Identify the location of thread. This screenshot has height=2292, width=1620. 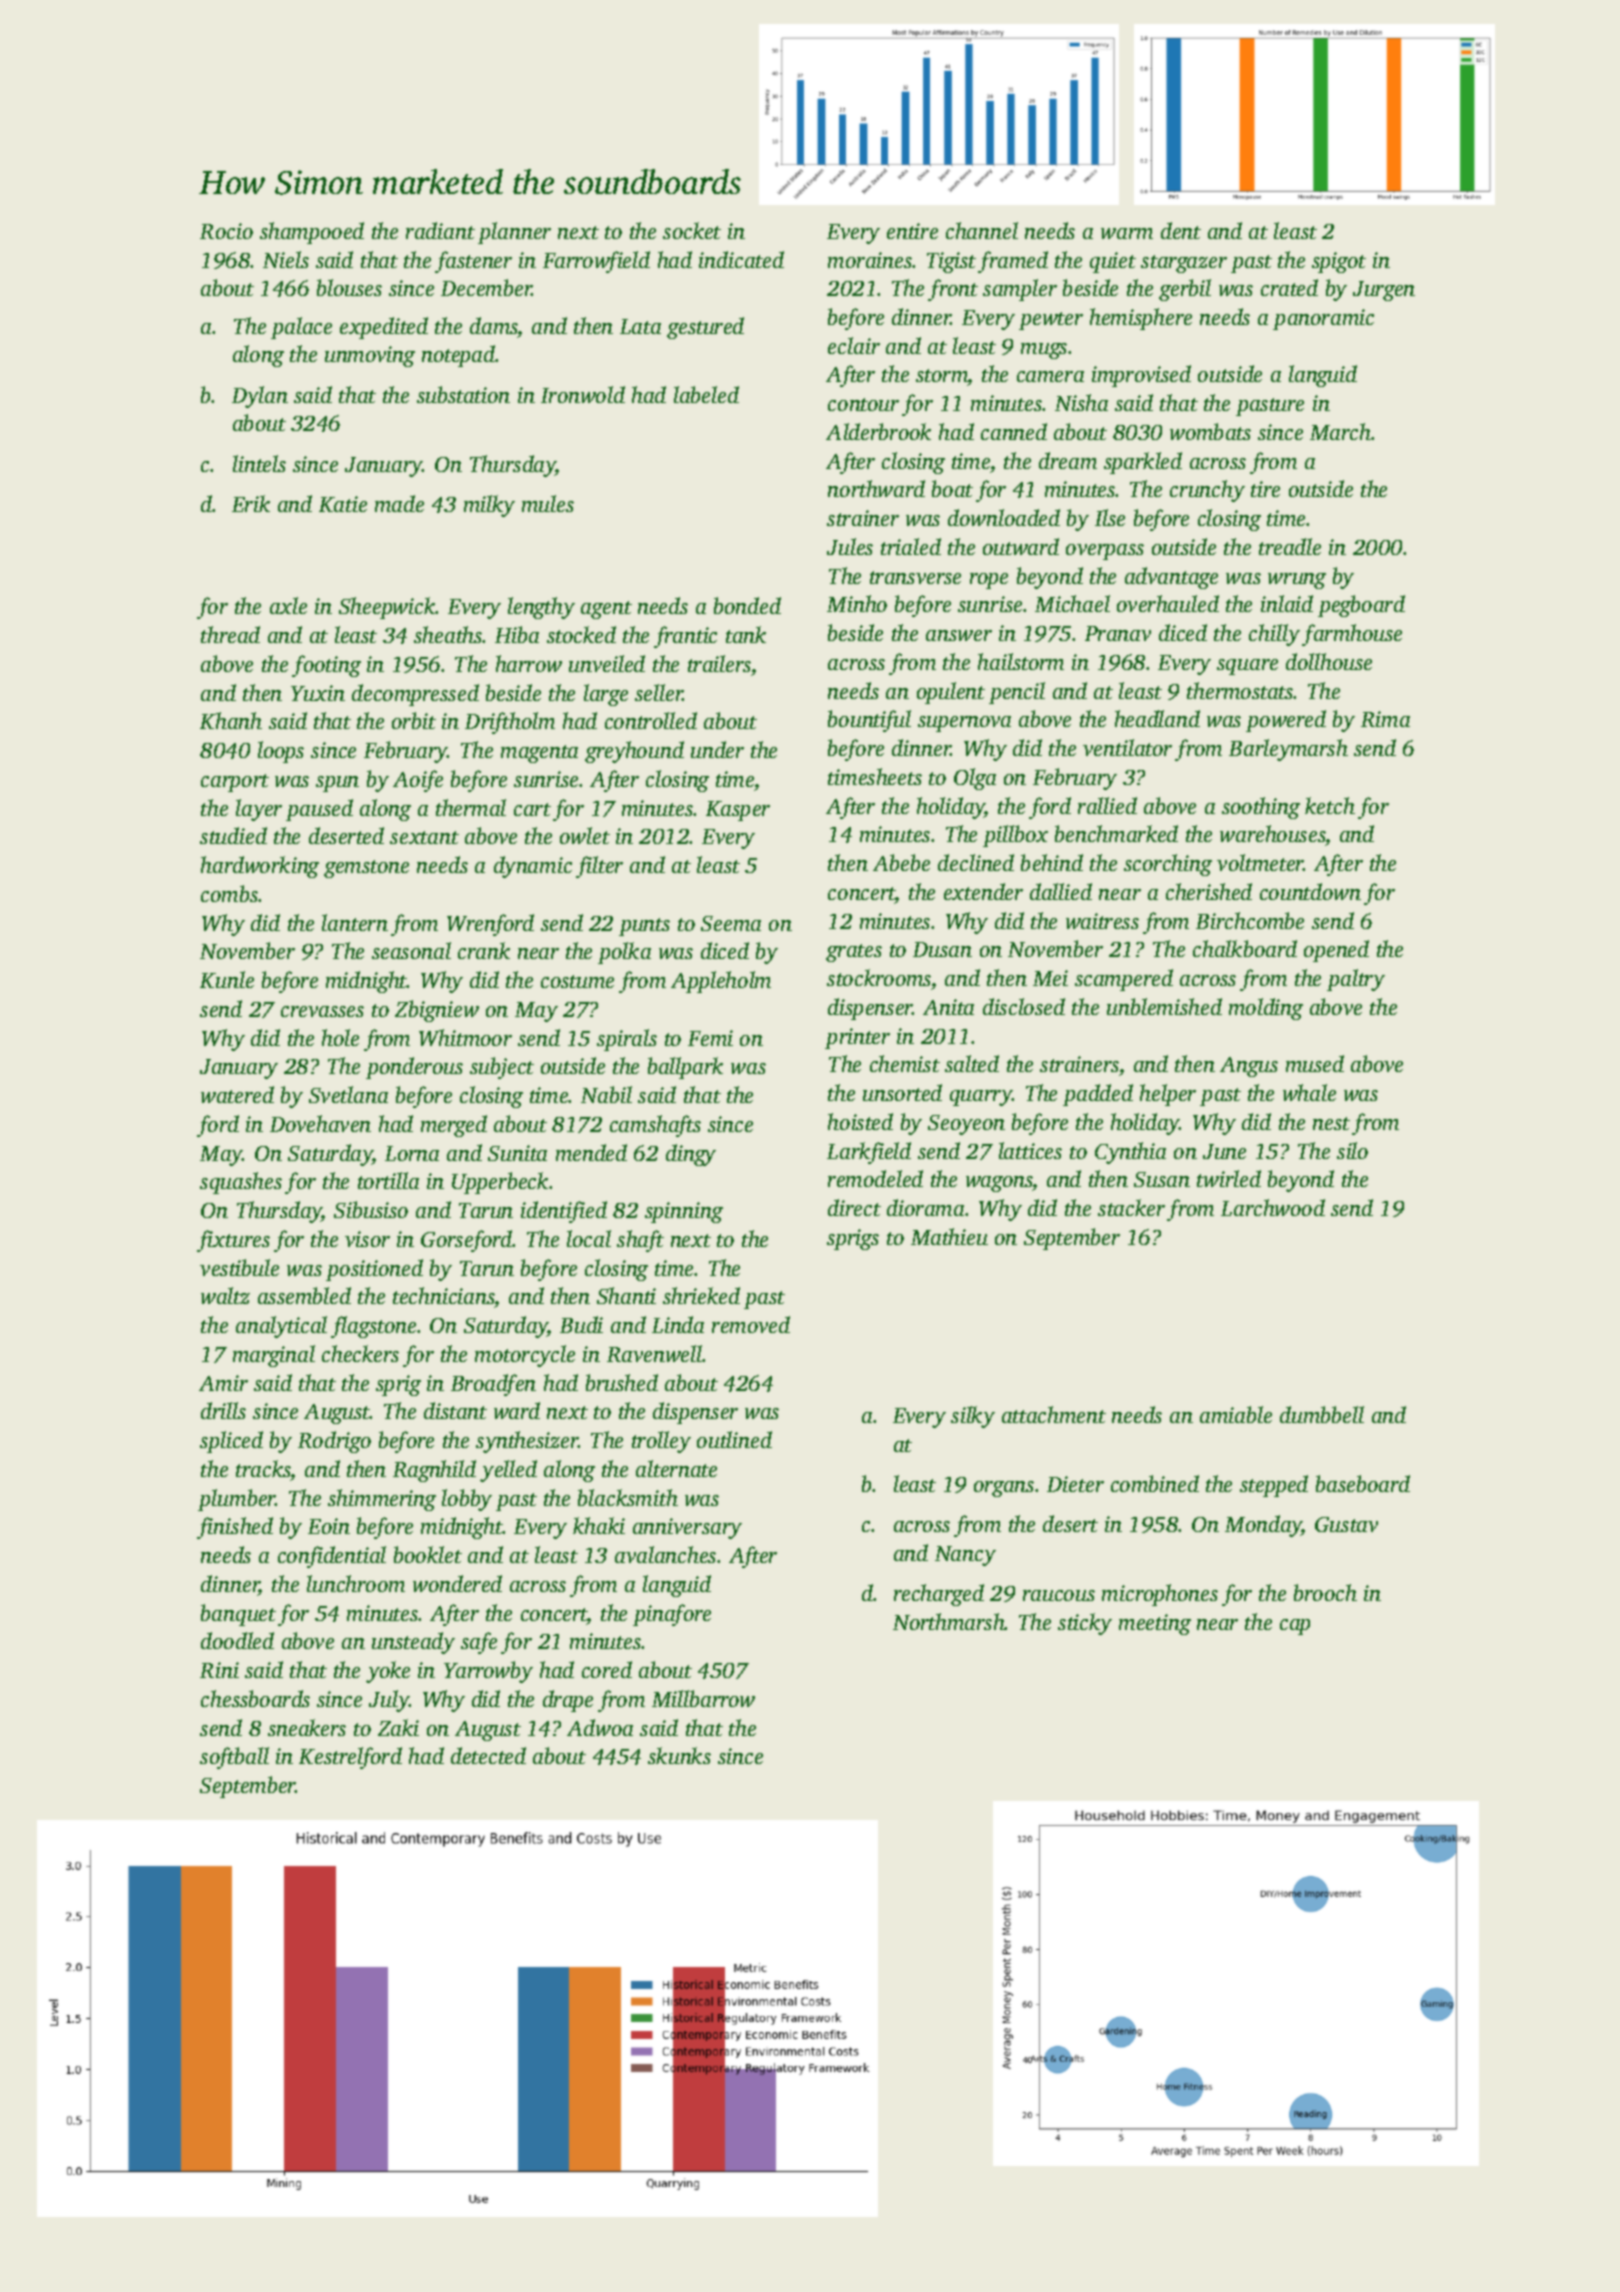
(230, 634).
